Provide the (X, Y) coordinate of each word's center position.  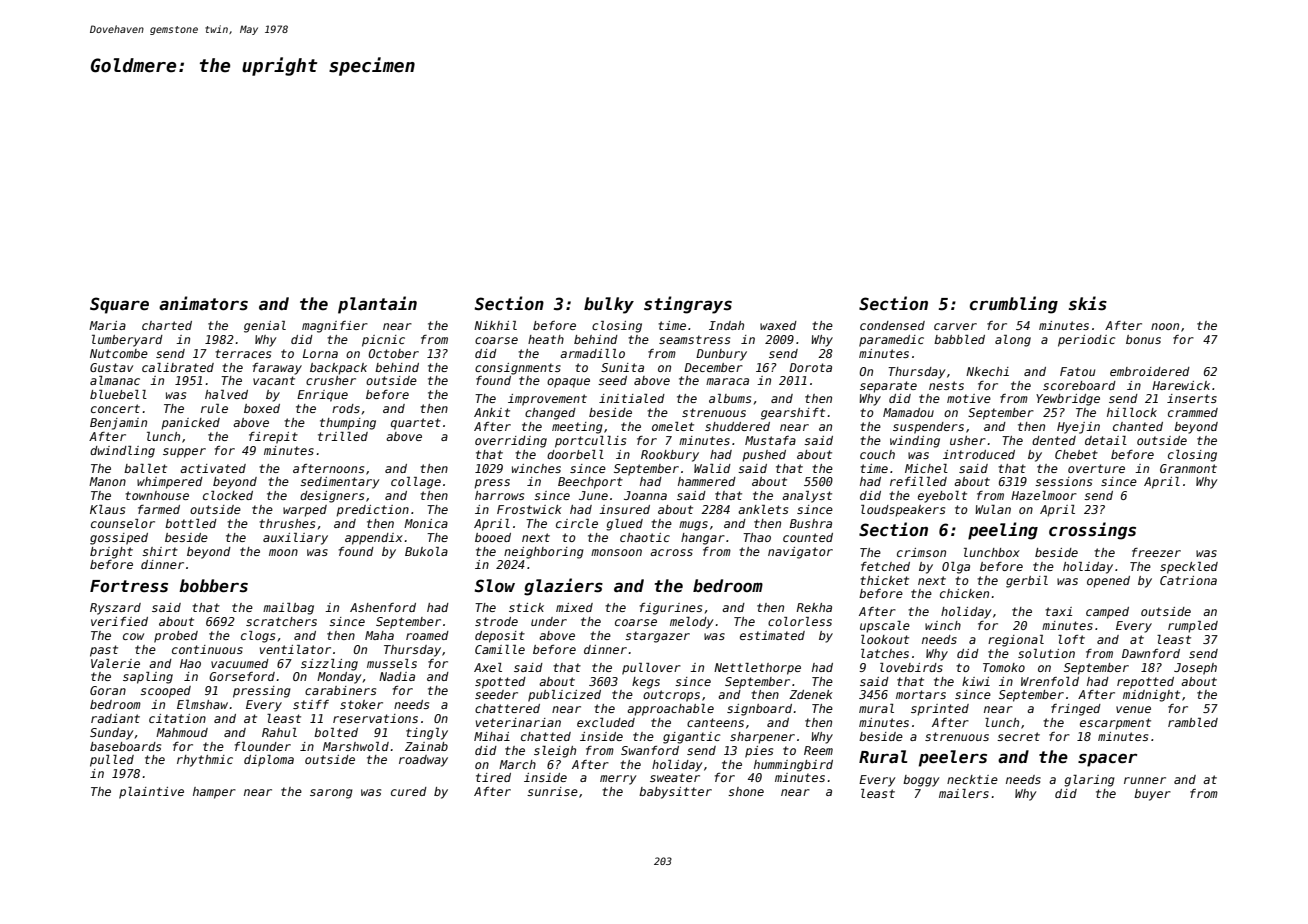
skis (1088, 303)
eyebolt (942, 497)
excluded (606, 722)
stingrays (688, 305)
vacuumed (240, 663)
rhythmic (205, 761)
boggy (921, 781)
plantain (377, 305)
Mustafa (770, 440)
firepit (273, 438)
